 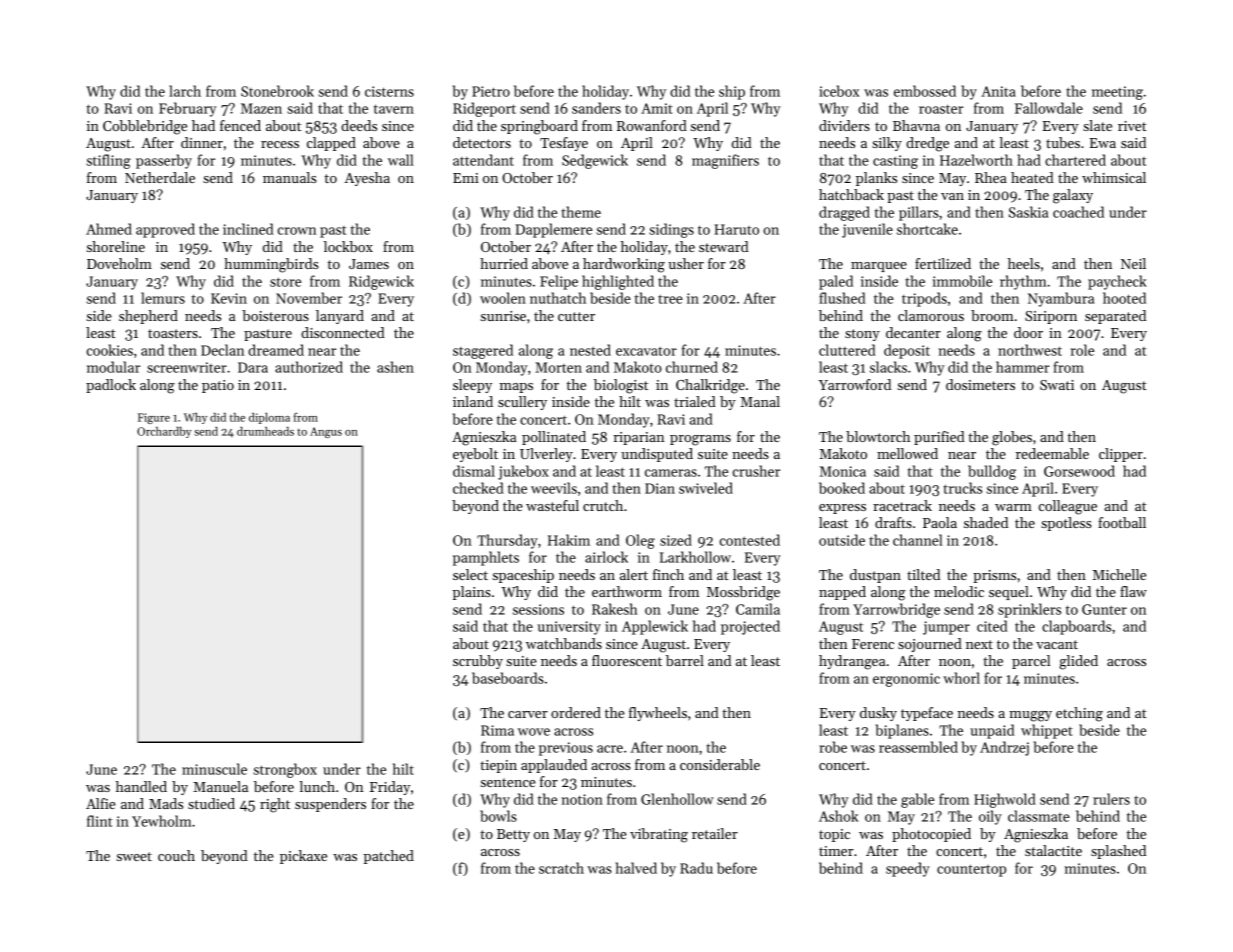 What do you see at coordinates (1121, 455) in the screenshot?
I see `clipper` at bounding box center [1121, 455].
